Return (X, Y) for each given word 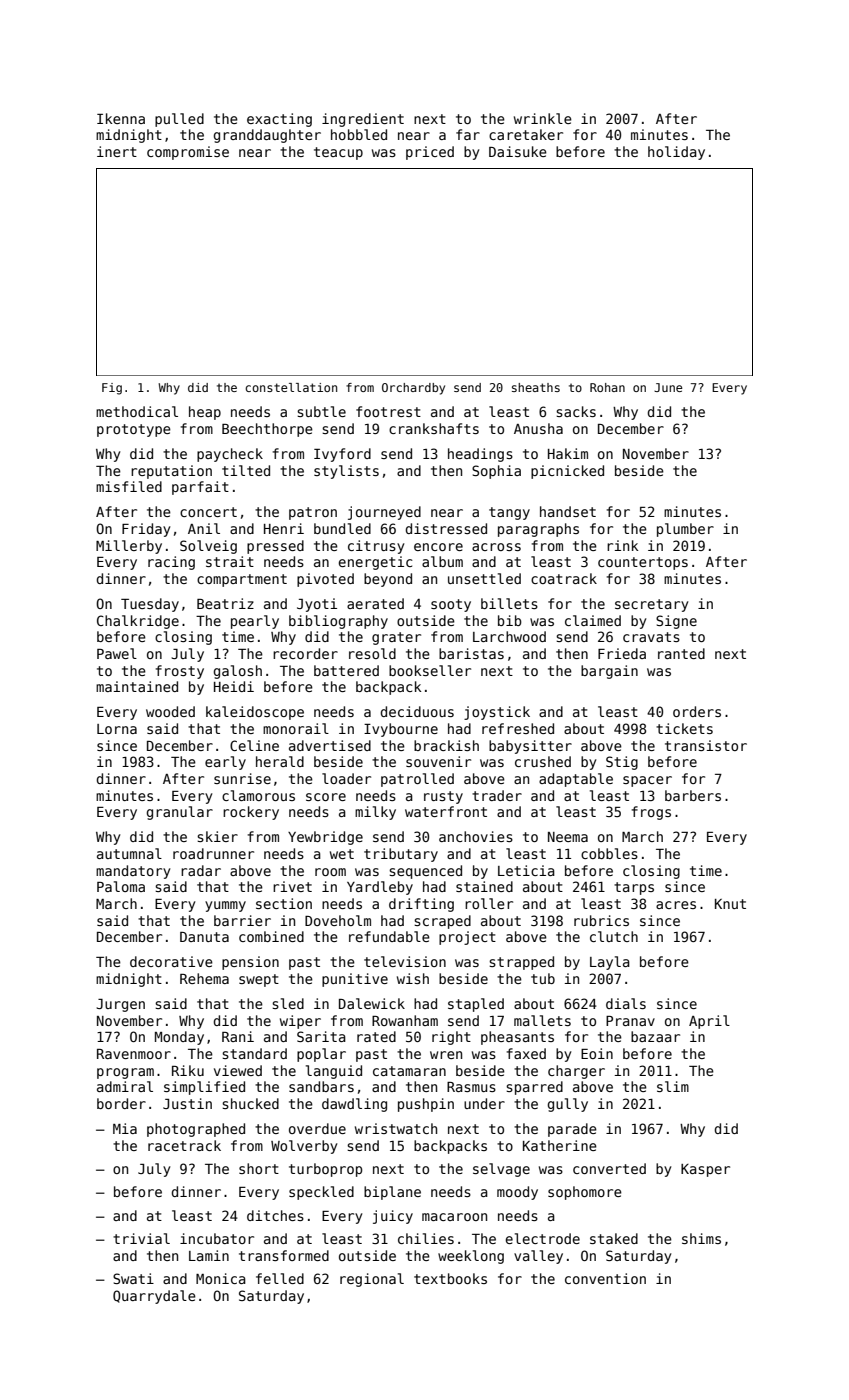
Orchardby (413, 389)
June (668, 387)
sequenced (425, 872)
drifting (421, 905)
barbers (693, 795)
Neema (568, 837)
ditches (275, 1215)
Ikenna (121, 118)
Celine (254, 745)
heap (205, 413)
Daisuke (518, 151)
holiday (676, 153)
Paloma (121, 886)
